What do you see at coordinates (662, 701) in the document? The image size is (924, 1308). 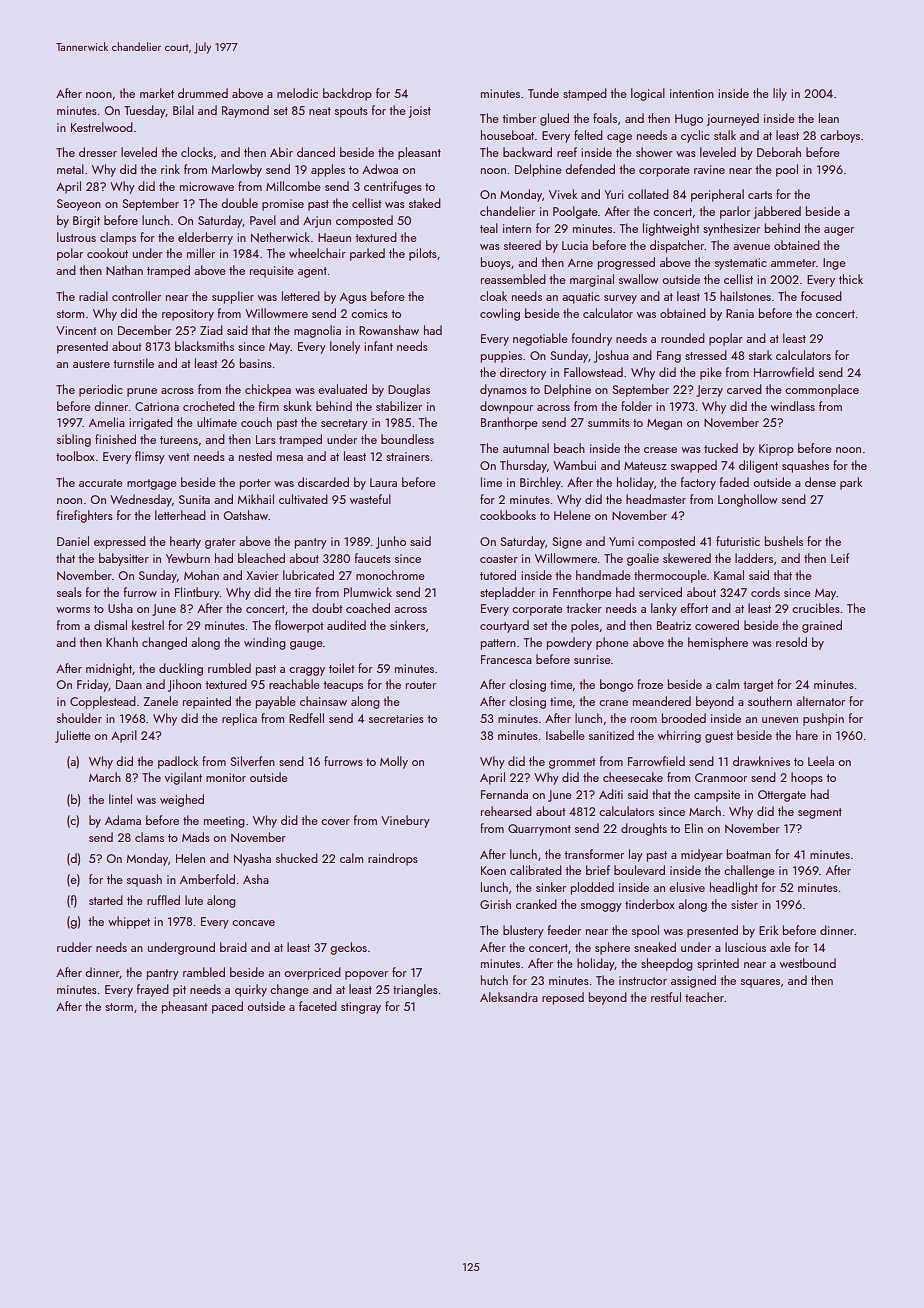 I see `meandered` at bounding box center [662, 701].
